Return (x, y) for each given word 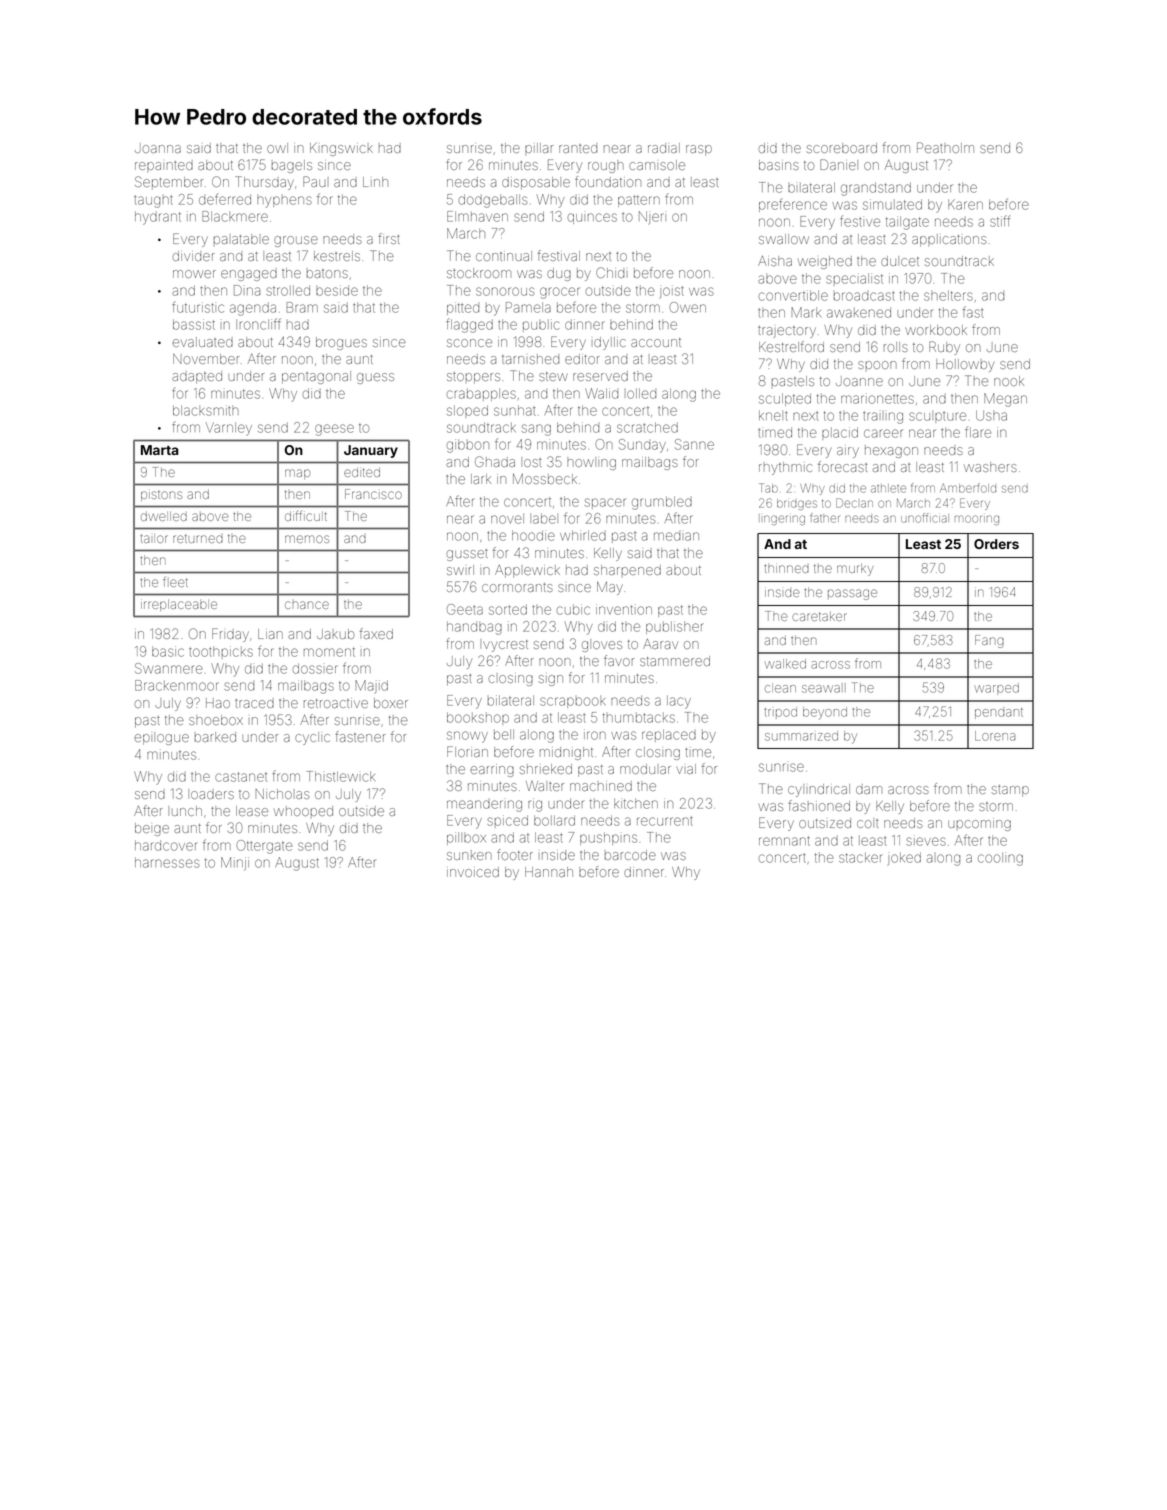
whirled (583, 535)
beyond (825, 713)
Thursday (264, 183)
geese (334, 430)
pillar (539, 149)
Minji (235, 864)
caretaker (819, 616)
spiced (507, 820)
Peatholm (945, 147)
